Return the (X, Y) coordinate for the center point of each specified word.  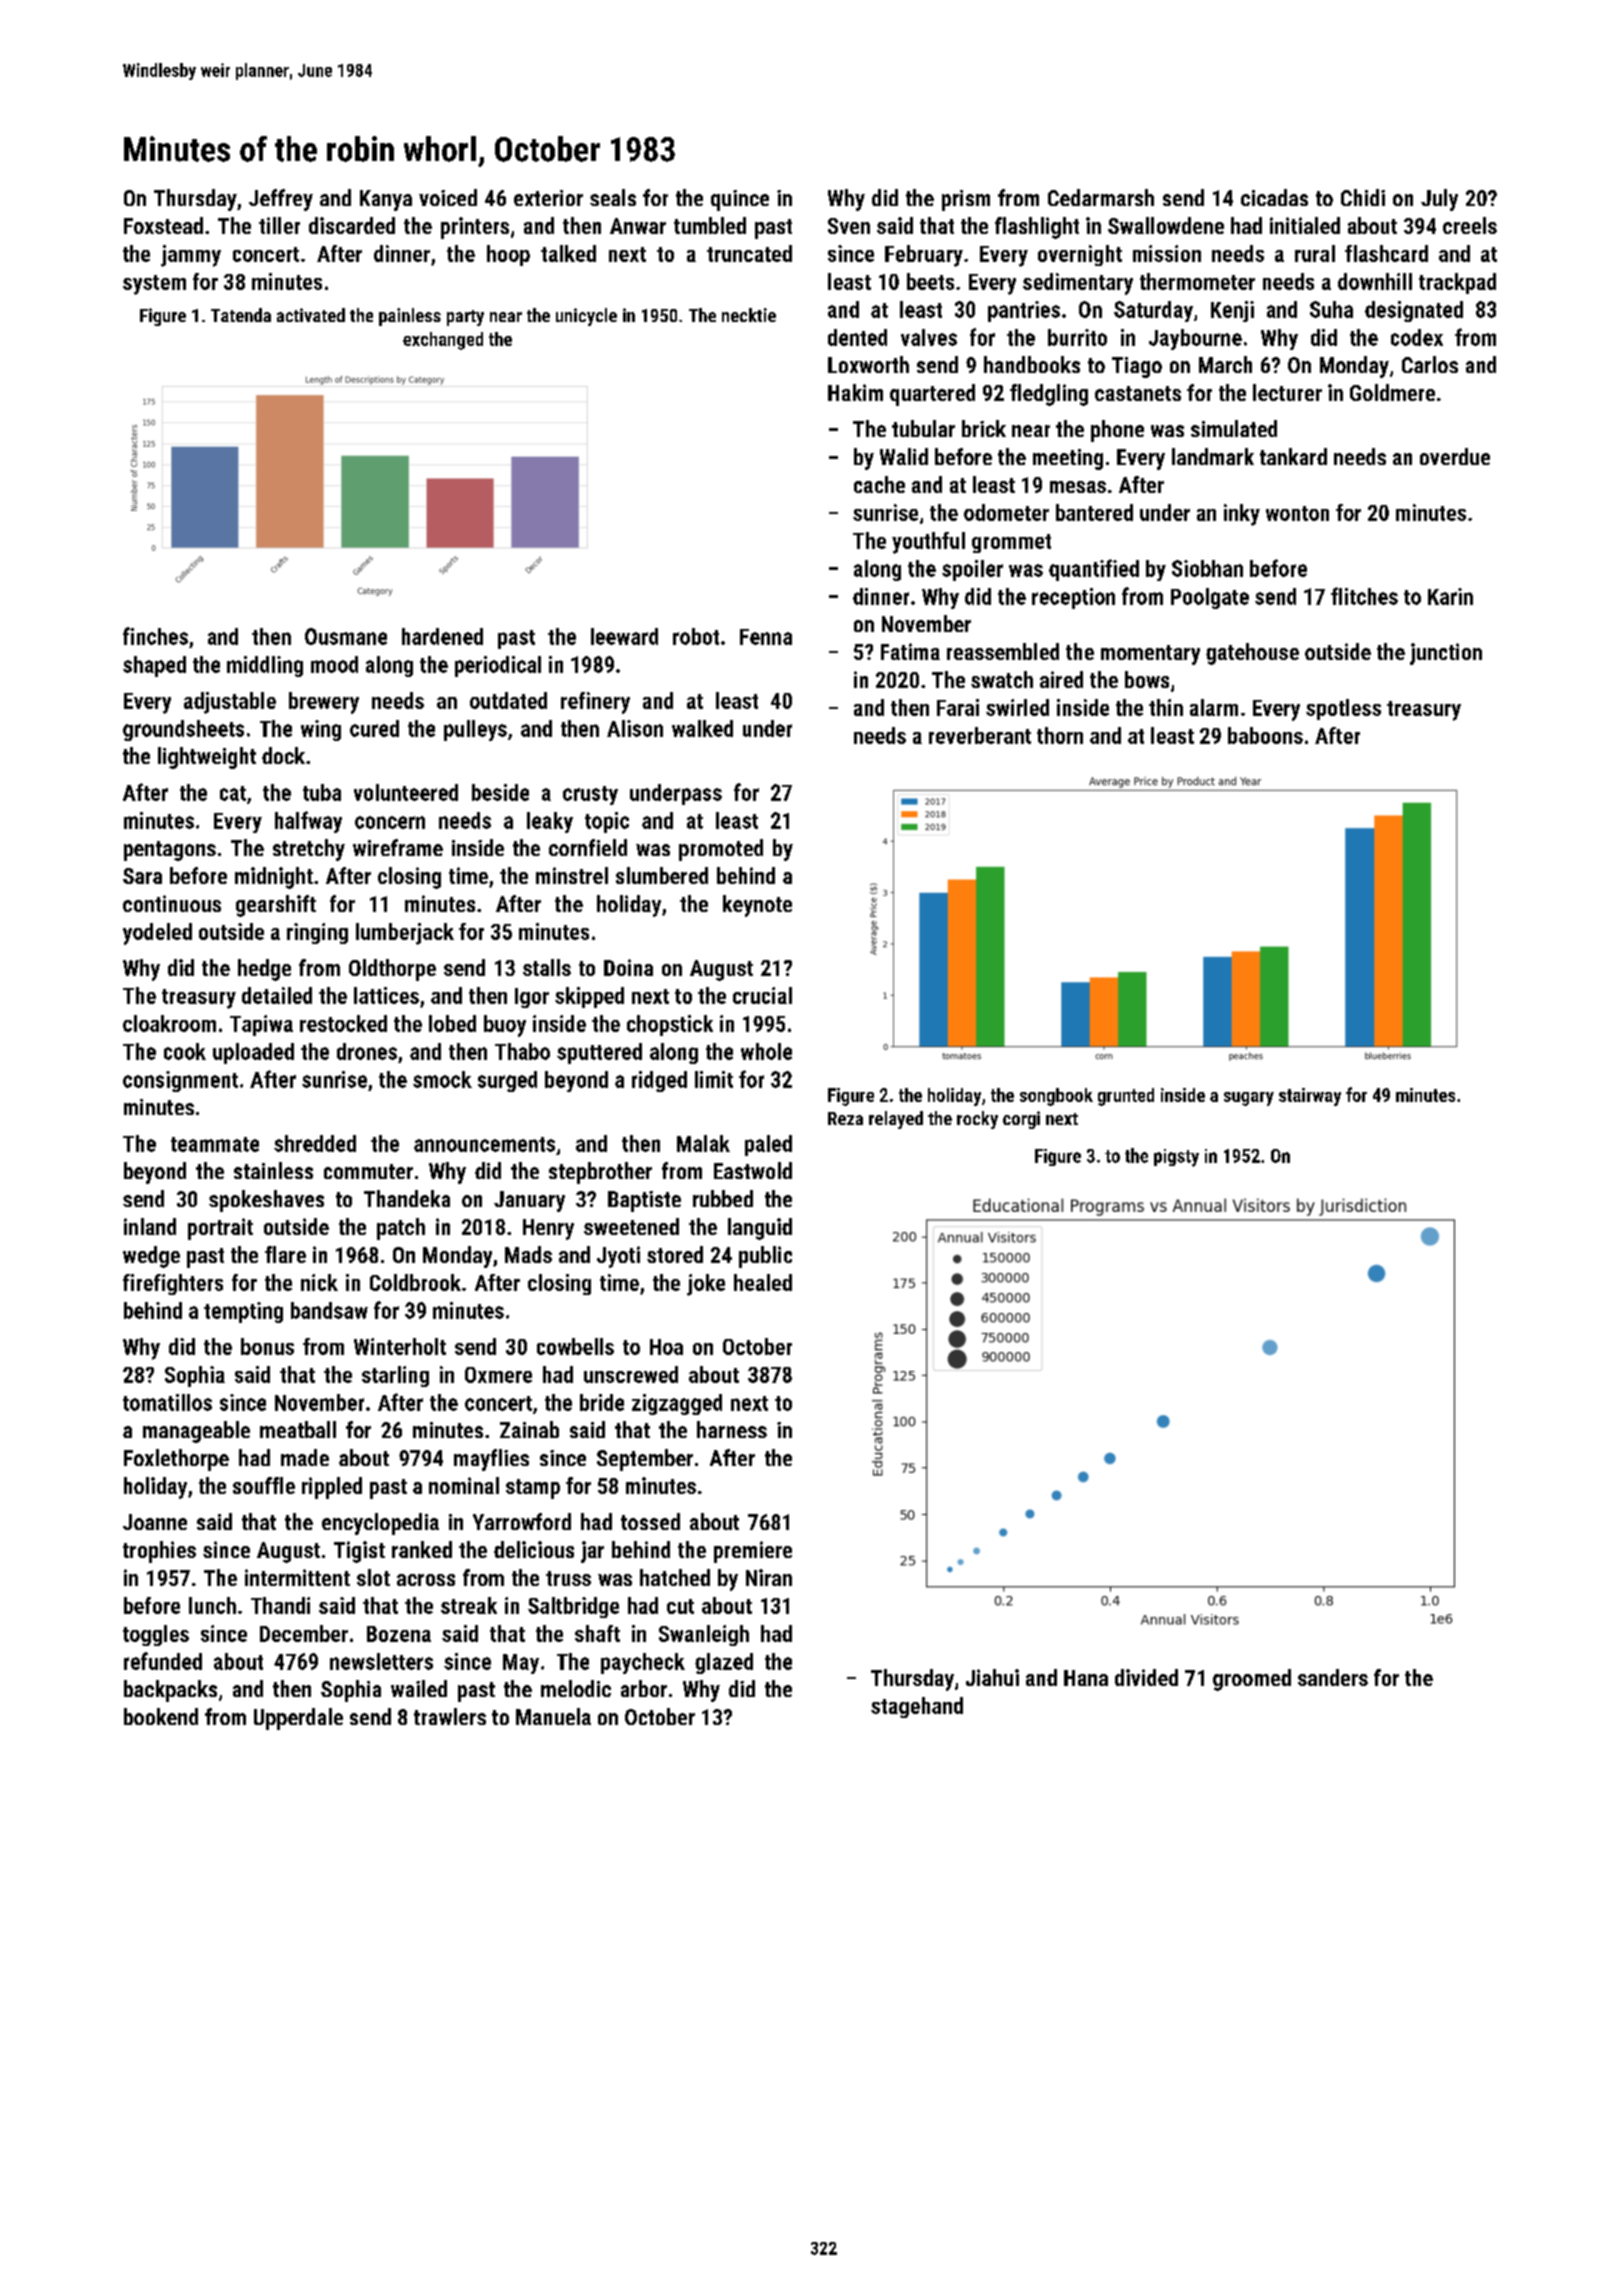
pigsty (1176, 1158)
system (154, 285)
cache (879, 484)
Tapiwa (261, 1025)
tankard (1293, 456)
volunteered (406, 792)
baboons (1265, 735)
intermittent (297, 1577)
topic (607, 822)
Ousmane (346, 636)
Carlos (1430, 364)
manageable (196, 1432)
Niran (769, 1577)
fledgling (1049, 395)
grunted (1126, 1097)
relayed (896, 1120)
